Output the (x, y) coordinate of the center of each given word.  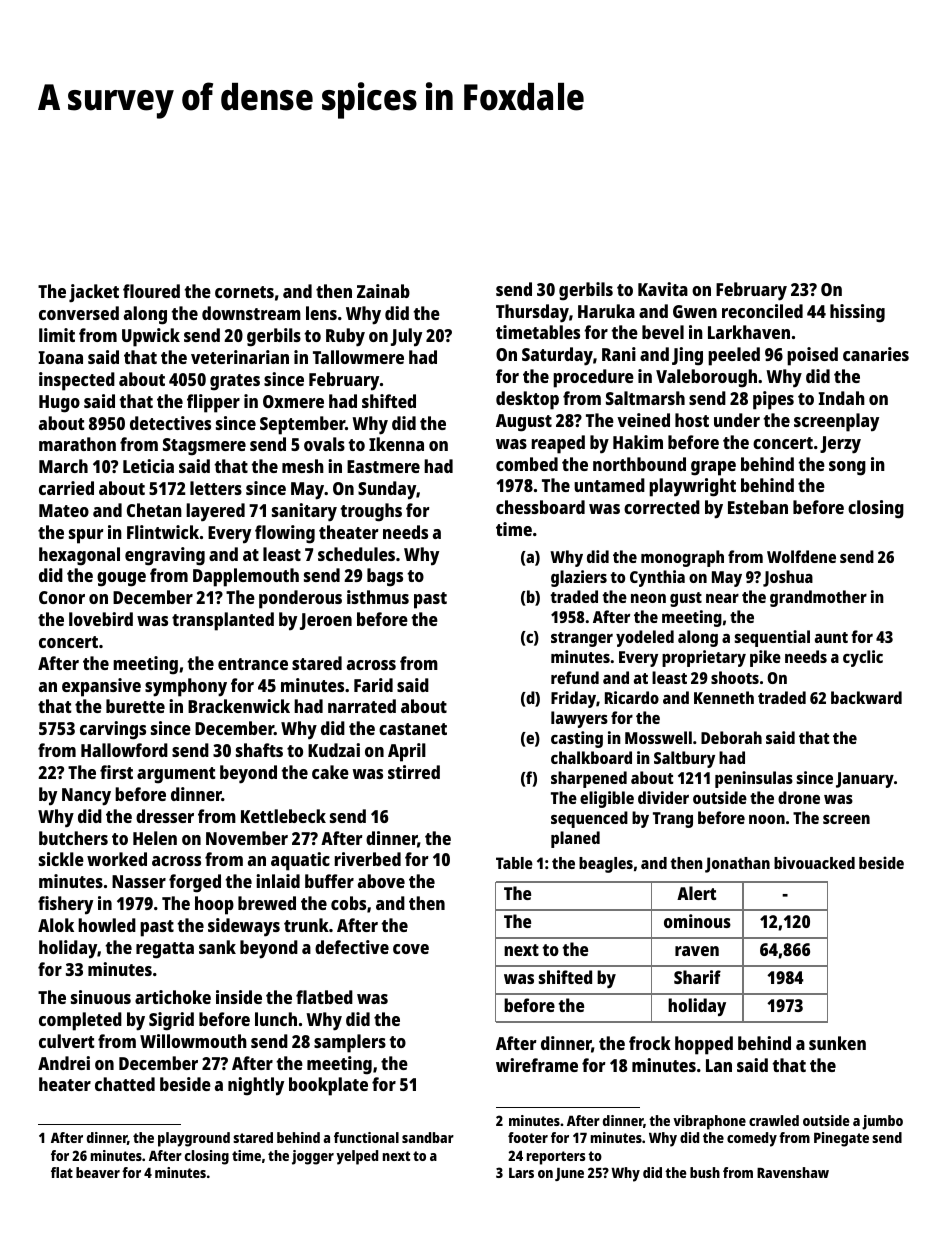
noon (767, 819)
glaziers (579, 578)
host (692, 420)
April (407, 752)
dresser (165, 816)
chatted (125, 1084)
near (722, 598)
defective (352, 947)
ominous (697, 921)
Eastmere (383, 466)
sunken (837, 1043)
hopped (704, 1045)
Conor (62, 597)
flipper (213, 403)
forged (195, 883)
